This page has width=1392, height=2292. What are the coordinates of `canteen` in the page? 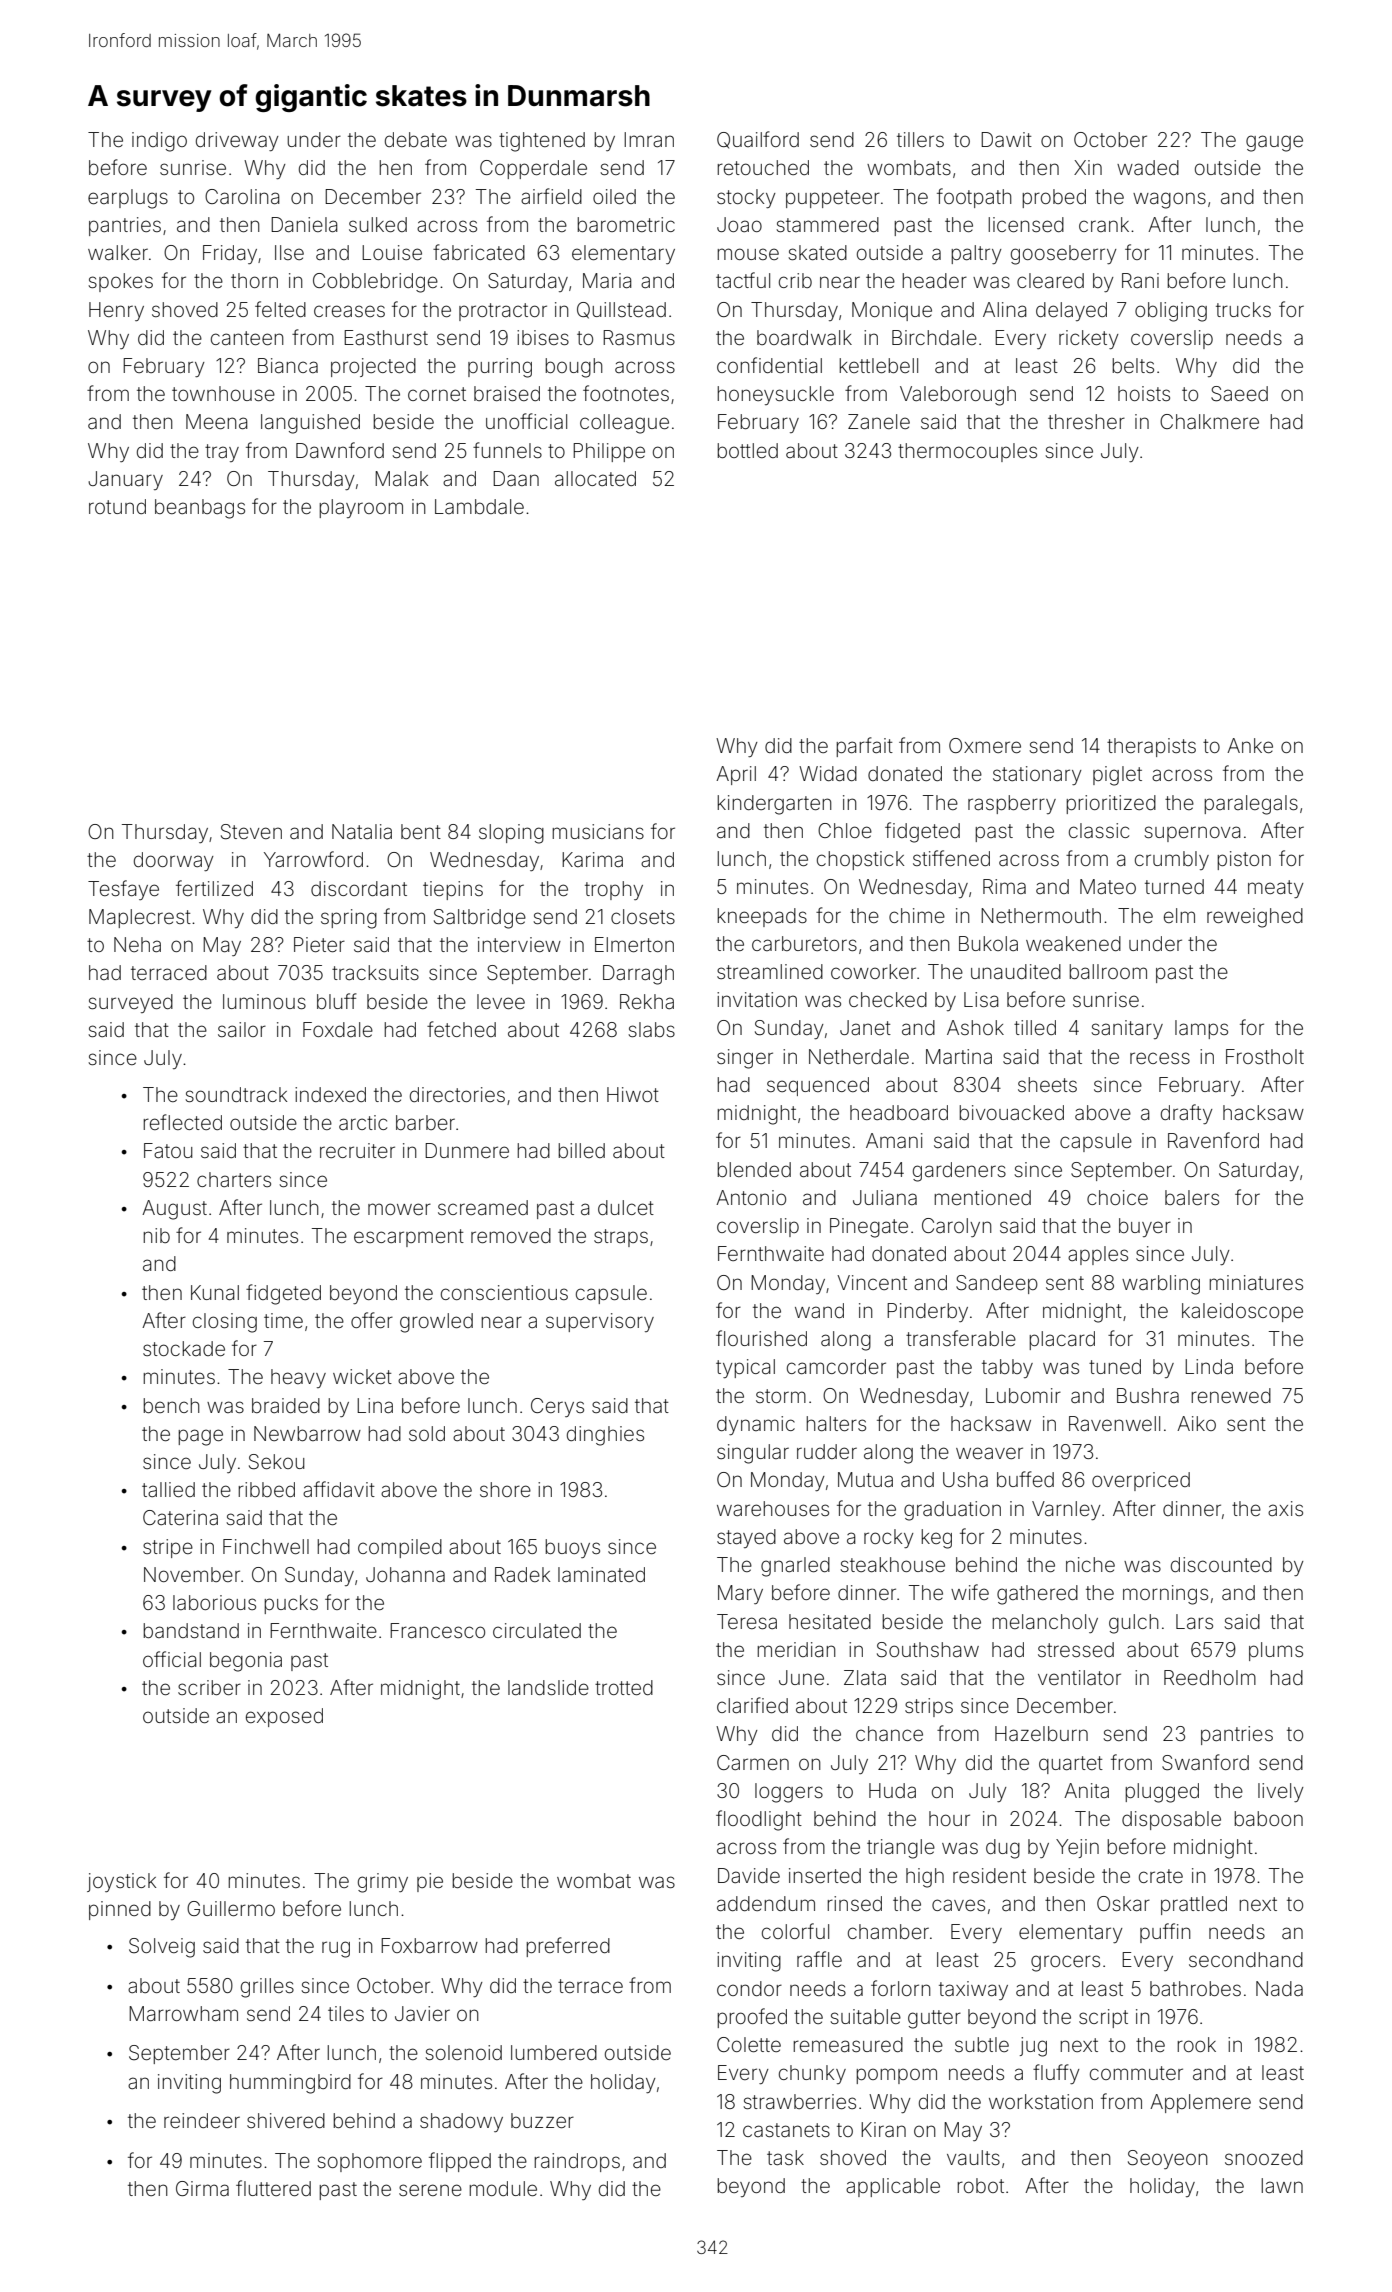 It's located at (247, 338).
